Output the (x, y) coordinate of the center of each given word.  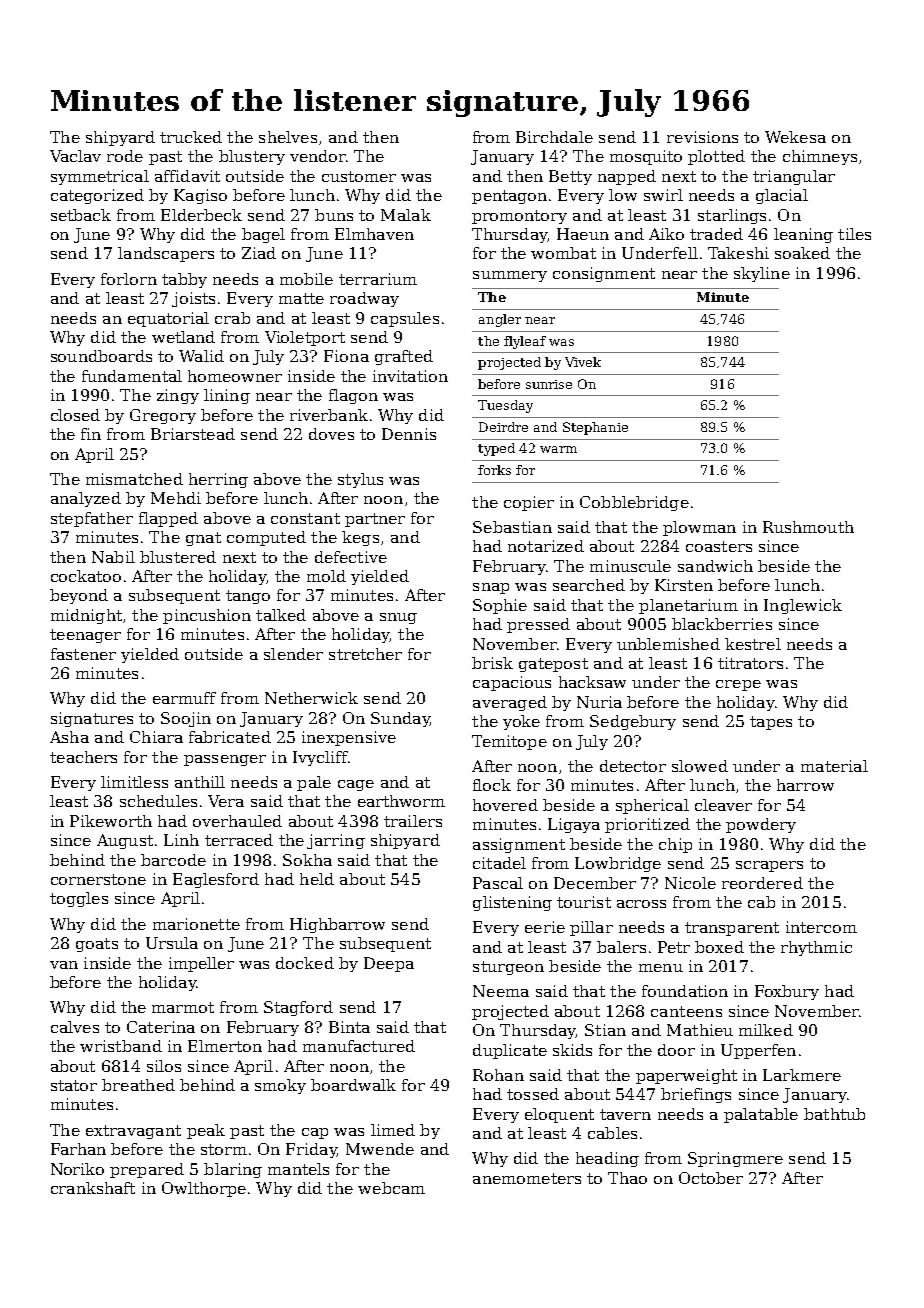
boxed (719, 947)
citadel (499, 863)
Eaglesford (216, 880)
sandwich (715, 566)
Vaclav (75, 156)
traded (716, 234)
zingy (178, 396)
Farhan (78, 1149)
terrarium (378, 279)
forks (494, 470)
